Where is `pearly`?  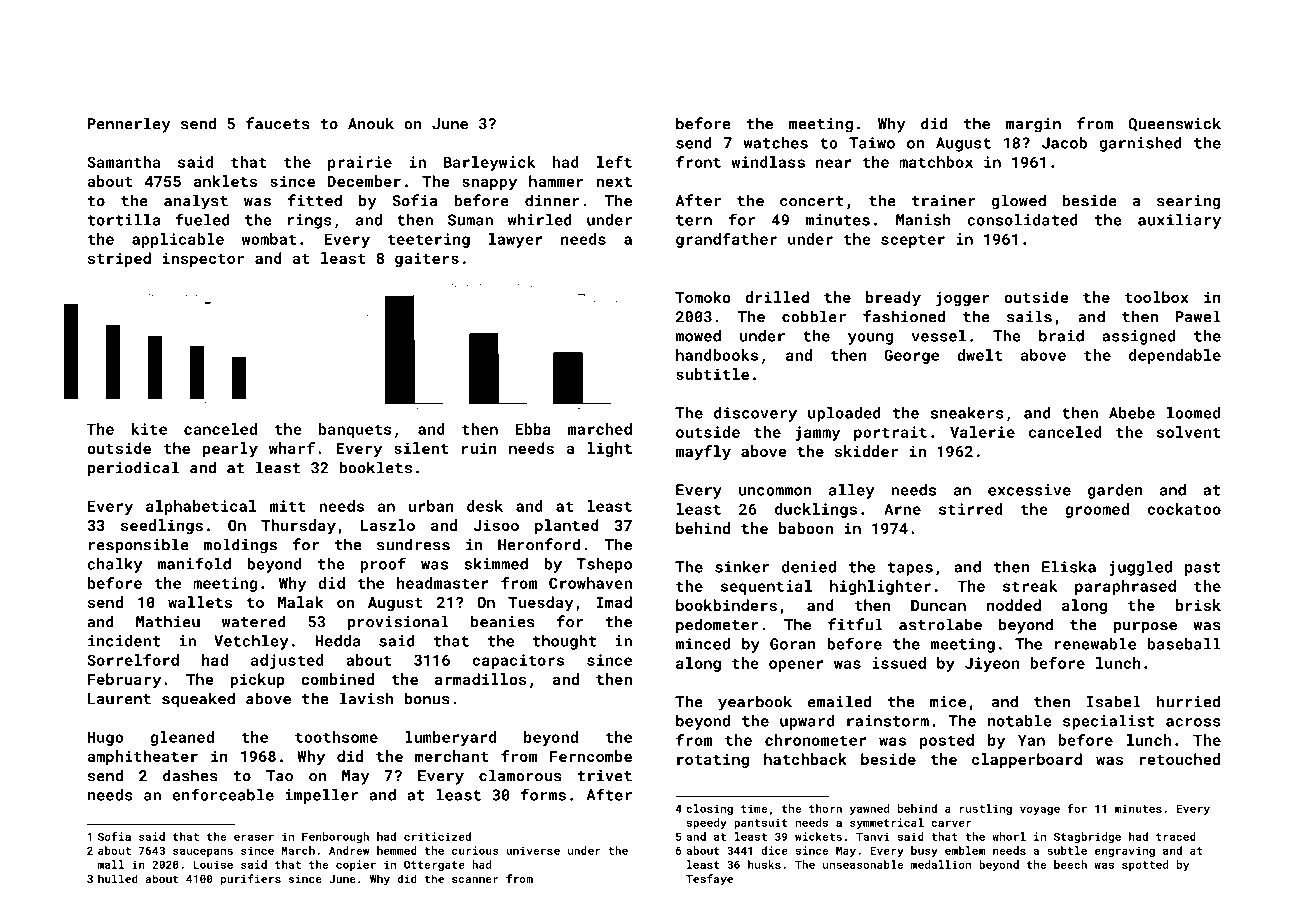
pearly is located at coordinates (230, 450).
